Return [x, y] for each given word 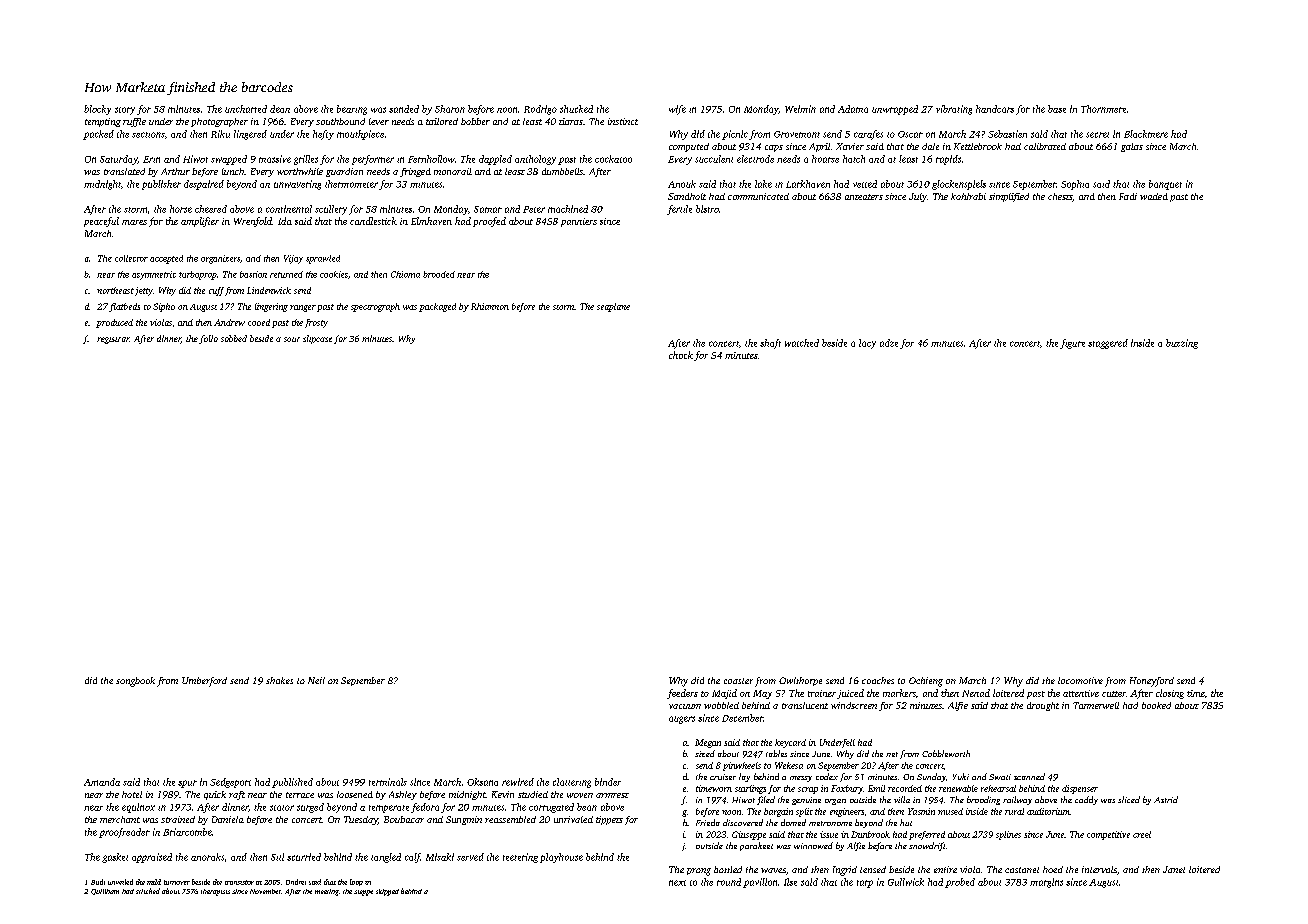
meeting [327, 892]
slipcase [317, 339]
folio [208, 339]
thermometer [351, 184]
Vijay [293, 259]
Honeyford [1152, 682]
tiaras [571, 121]
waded [1154, 196]
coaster [738, 681]
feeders [682, 694]
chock [681, 355]
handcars [995, 109]
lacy [867, 344]
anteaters [864, 197]
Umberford [204, 682]
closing [1170, 694]
